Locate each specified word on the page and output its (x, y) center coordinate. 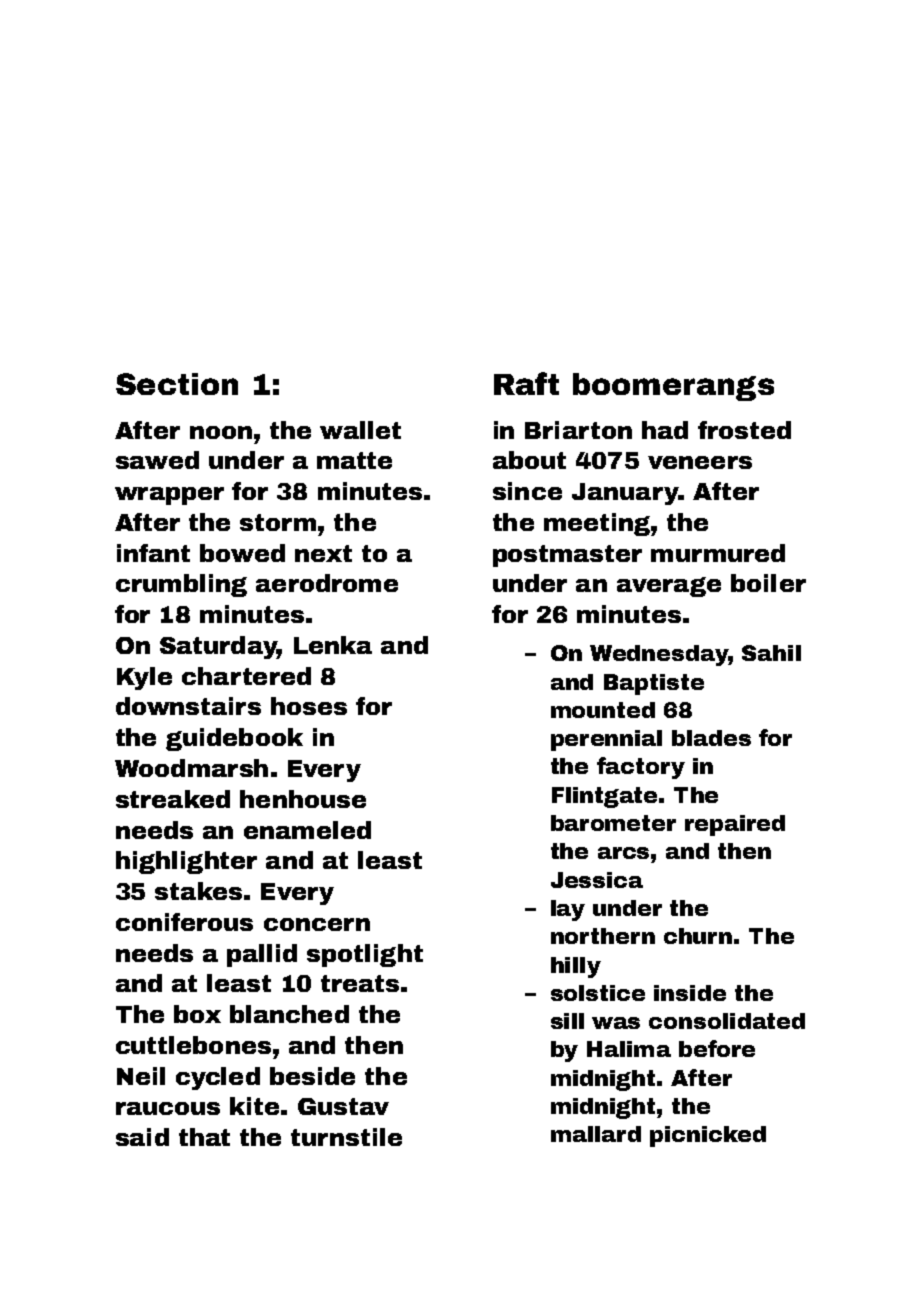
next (323, 553)
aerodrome (327, 583)
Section (177, 384)
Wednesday (659, 655)
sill (567, 1021)
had (665, 430)
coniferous (184, 922)
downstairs (188, 706)
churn (698, 936)
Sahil (771, 653)
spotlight (365, 955)
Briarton (578, 430)
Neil (141, 1076)
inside (690, 993)
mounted (603, 710)
